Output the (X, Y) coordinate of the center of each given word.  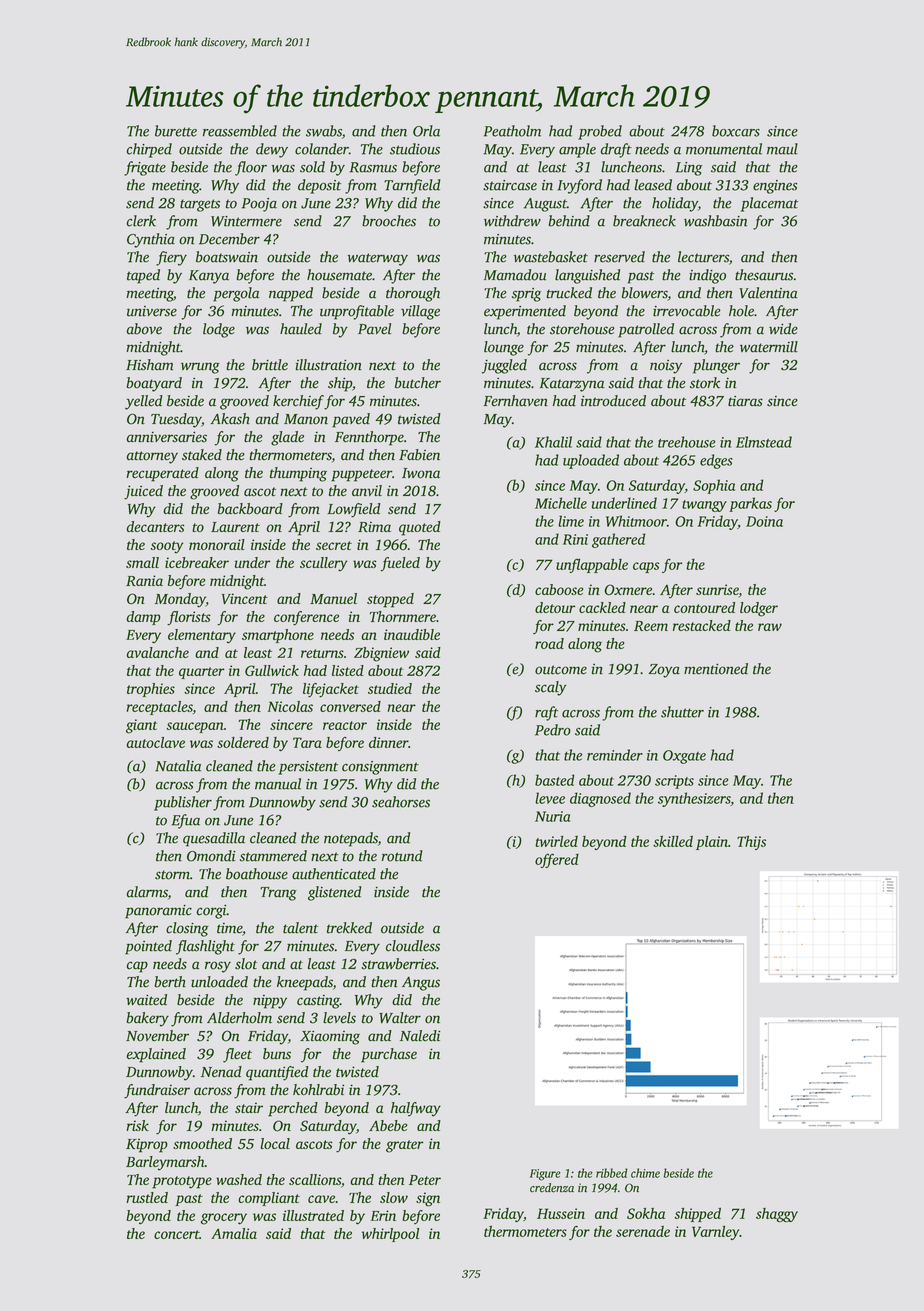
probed (600, 132)
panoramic (158, 912)
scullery (323, 564)
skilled (673, 841)
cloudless (413, 946)
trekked (349, 928)
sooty (167, 547)
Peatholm (512, 131)
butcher (418, 383)
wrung (200, 368)
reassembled (240, 131)
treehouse (687, 442)
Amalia (234, 1233)
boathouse (257, 874)
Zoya (664, 671)
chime (645, 1173)
